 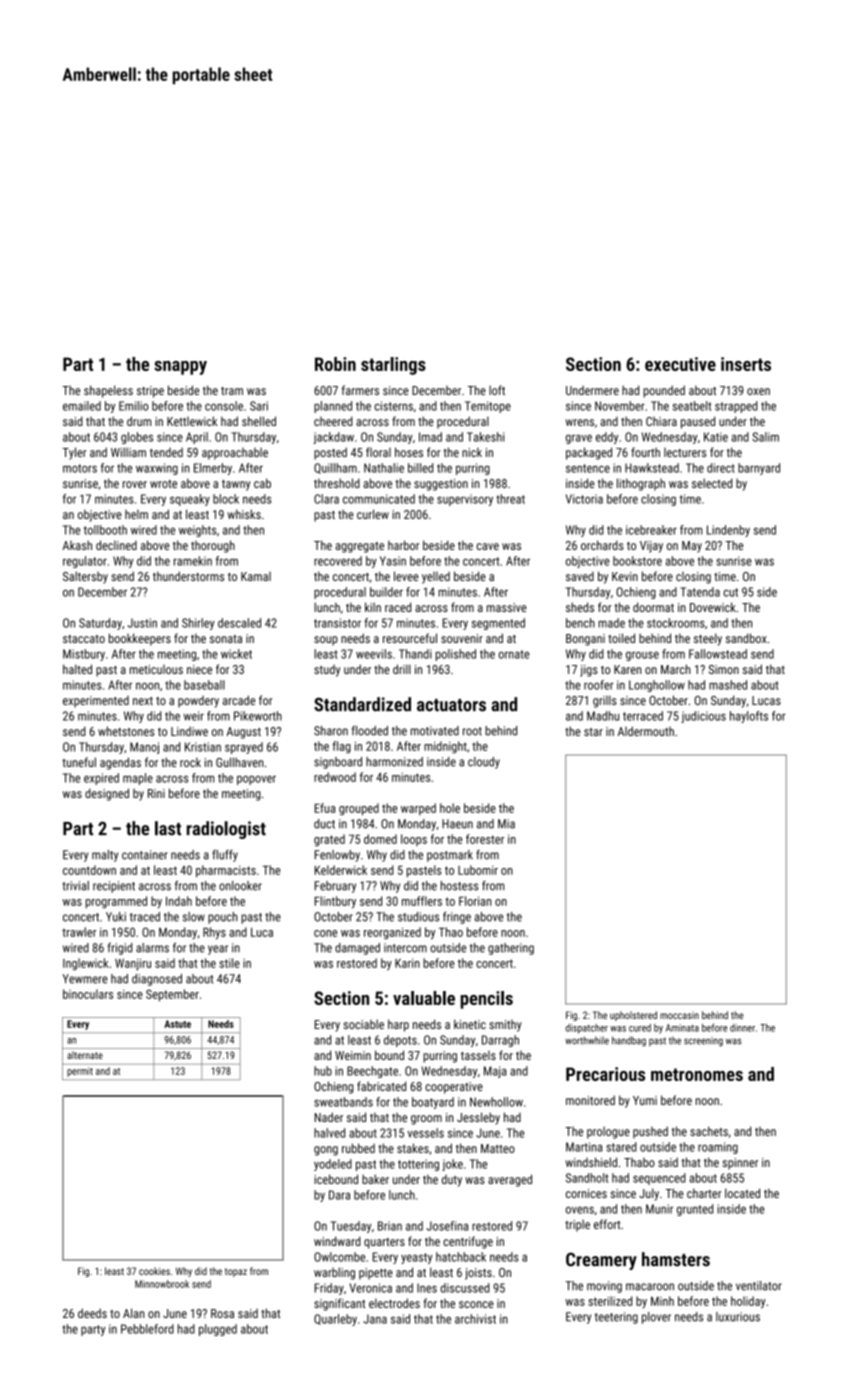 I want to click on rock, so click(x=190, y=762).
